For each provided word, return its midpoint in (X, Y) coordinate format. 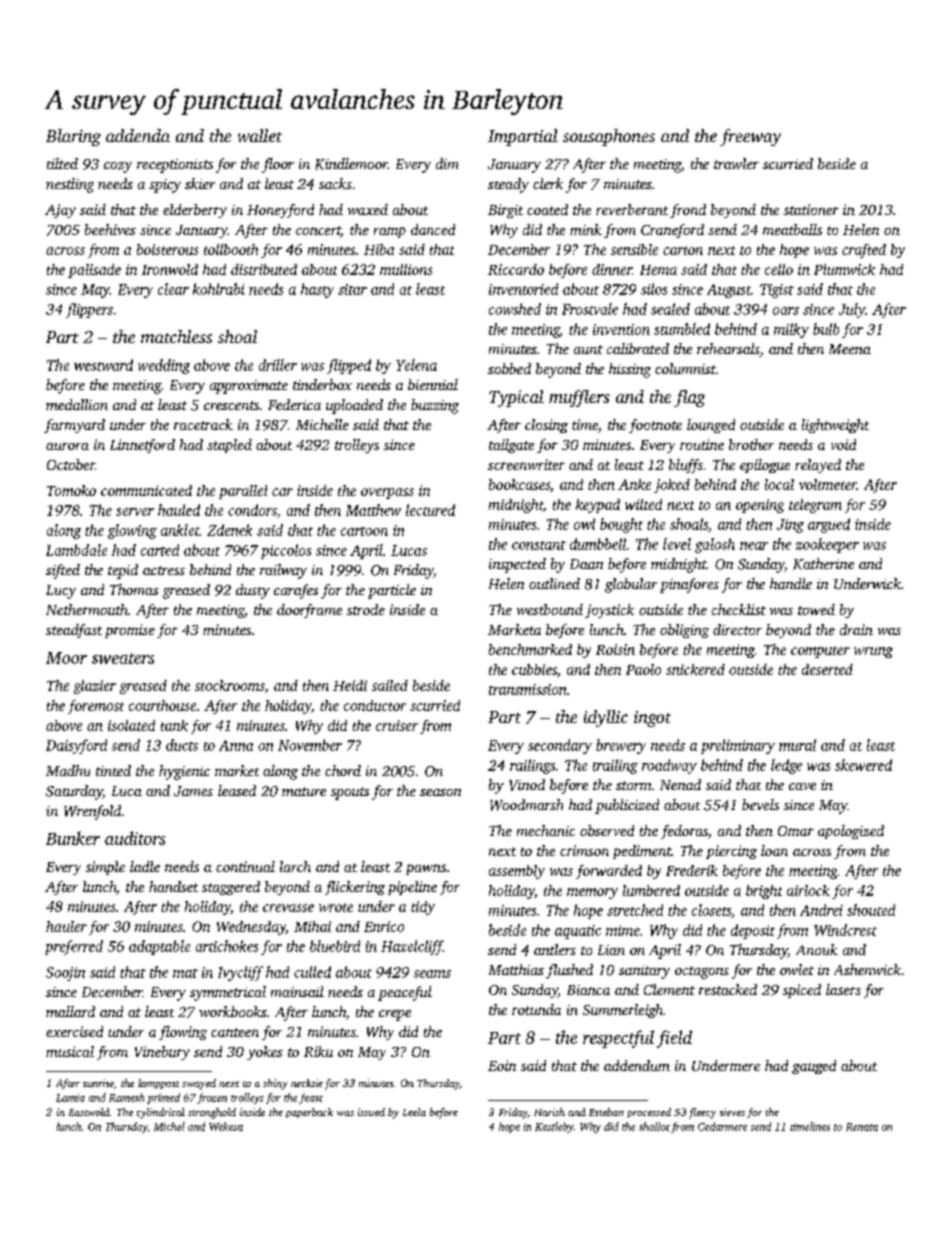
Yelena (416, 365)
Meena (850, 349)
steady (508, 185)
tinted (113, 770)
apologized (851, 832)
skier (200, 183)
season (440, 792)
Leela (414, 1112)
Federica (294, 404)
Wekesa (226, 1126)
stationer (811, 209)
